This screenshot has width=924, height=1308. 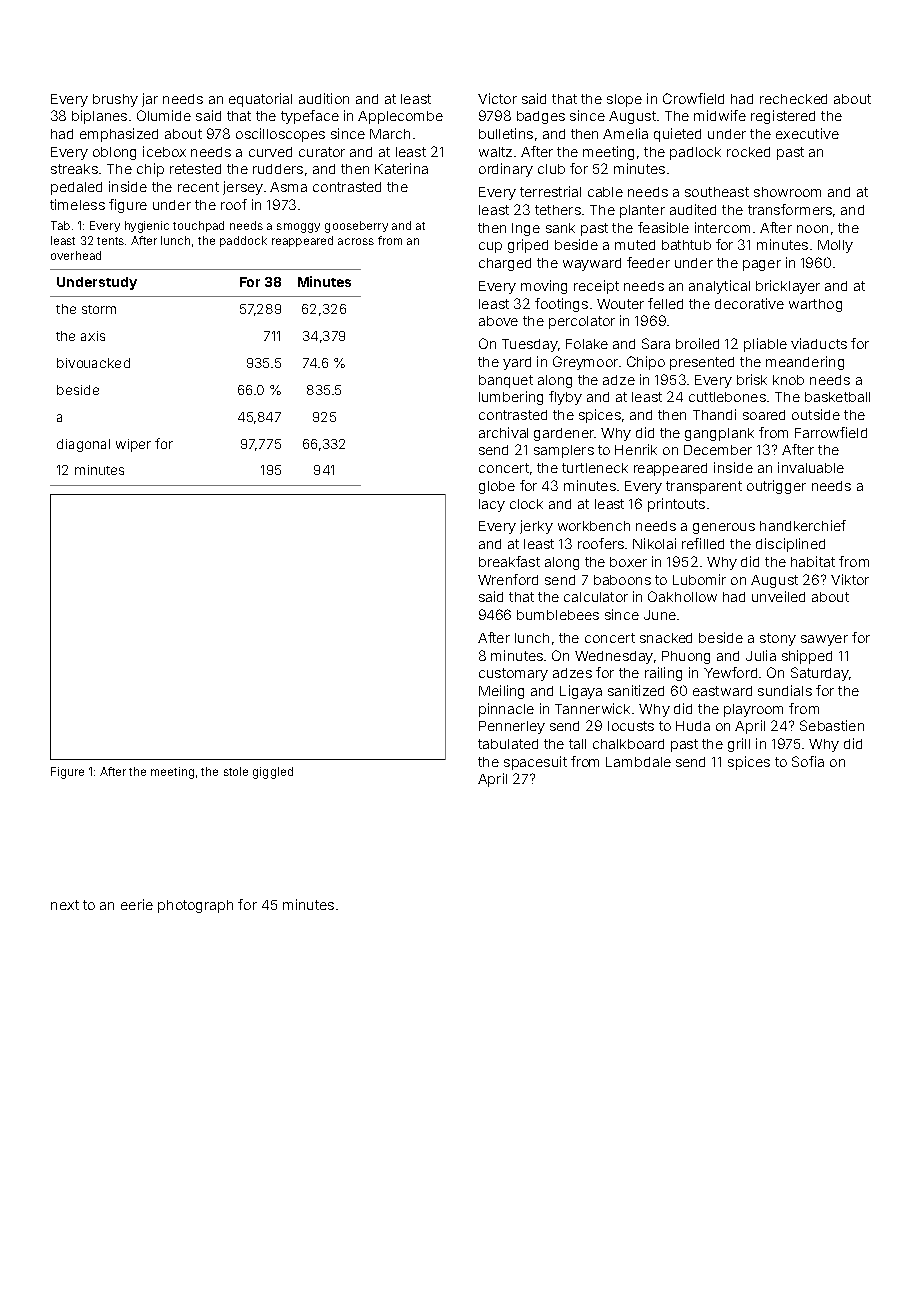 I want to click on jar, so click(x=150, y=100).
